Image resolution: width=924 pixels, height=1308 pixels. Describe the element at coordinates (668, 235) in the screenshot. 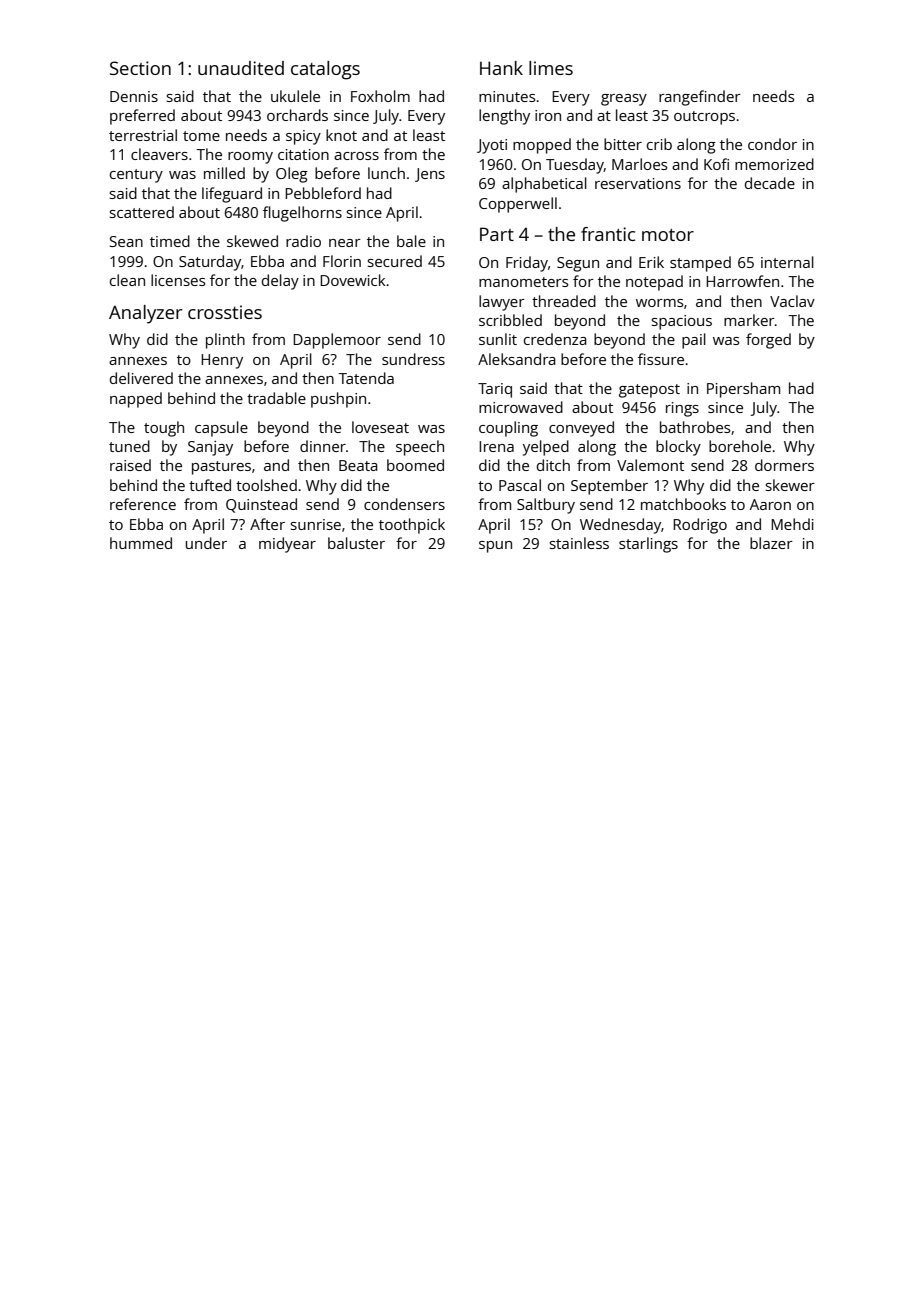

I see `motor` at that location.
